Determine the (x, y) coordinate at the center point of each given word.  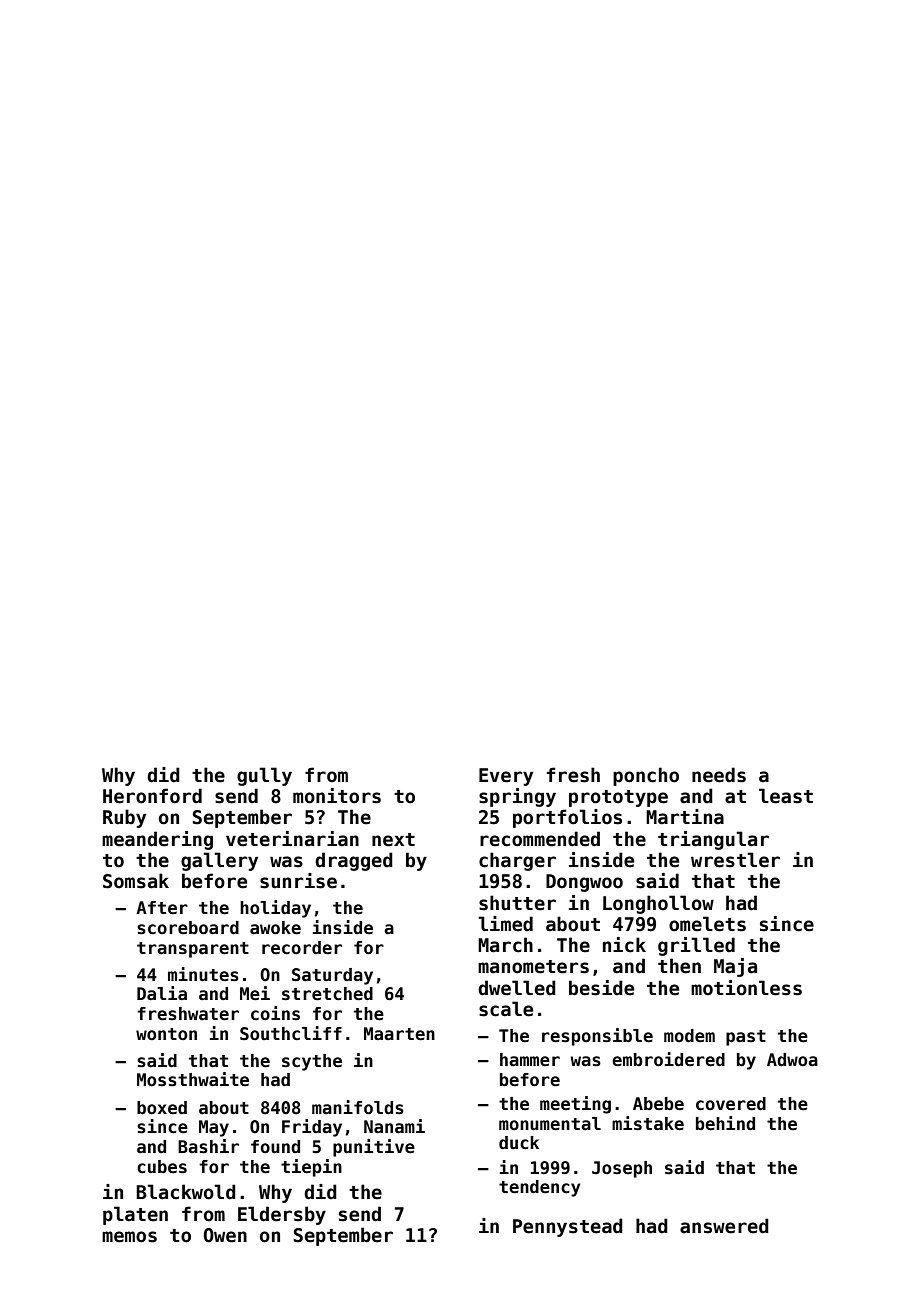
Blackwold (186, 1192)
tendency (540, 1188)
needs (719, 775)
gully (264, 776)
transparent (193, 950)
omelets (707, 924)
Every (506, 777)
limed (505, 924)
